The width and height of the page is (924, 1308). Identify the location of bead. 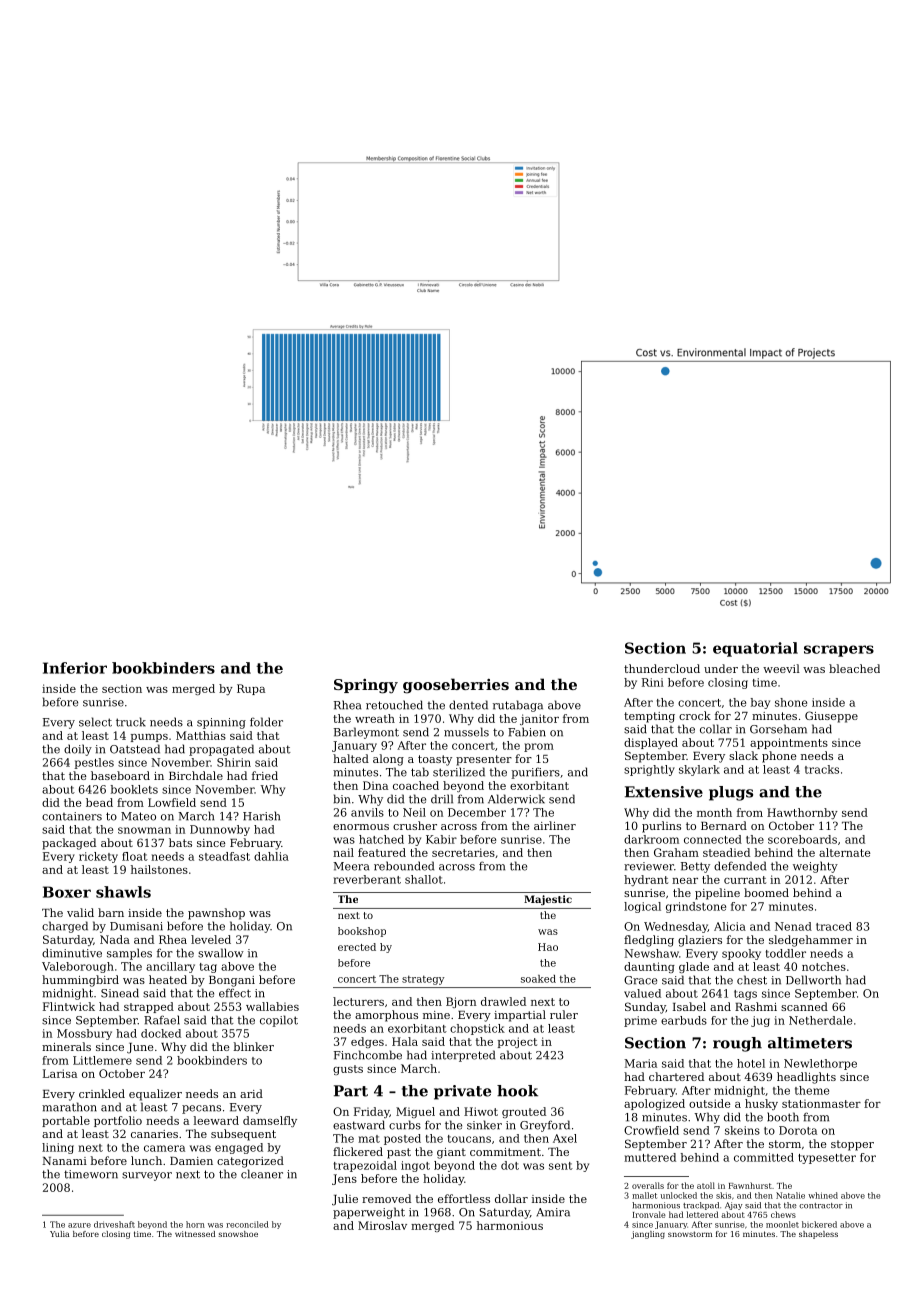
(99, 802).
